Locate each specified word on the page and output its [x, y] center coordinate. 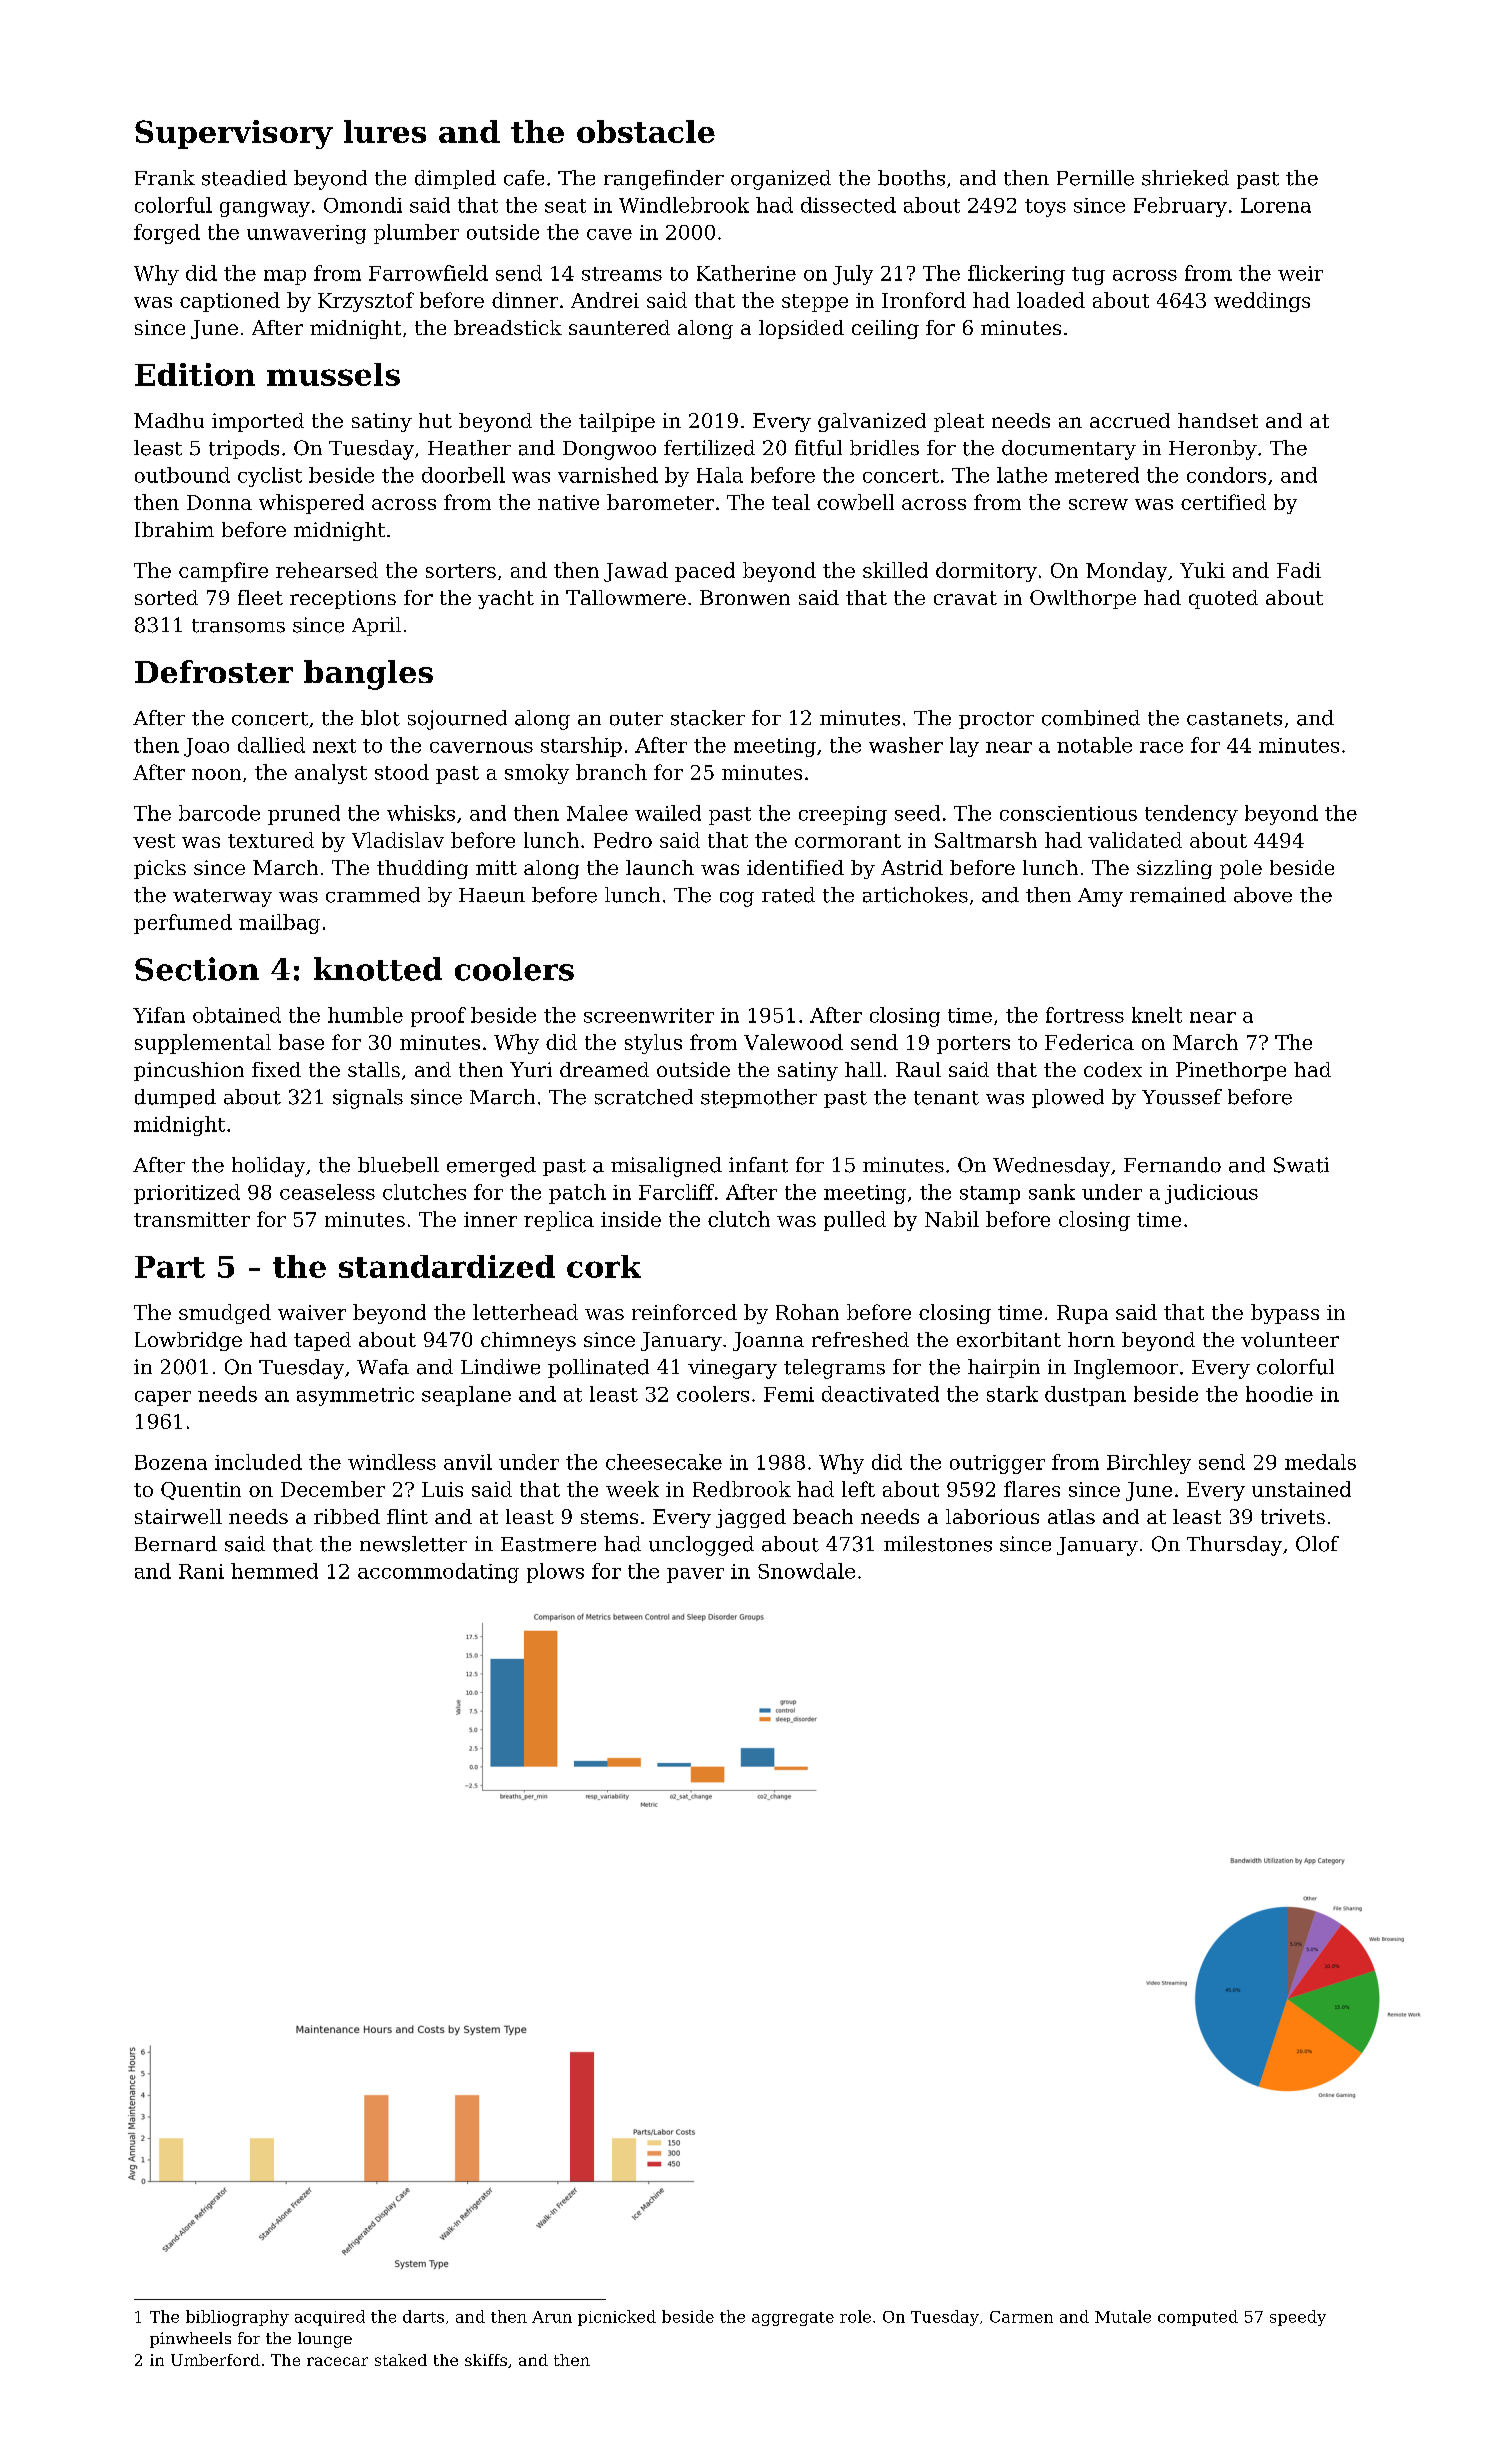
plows [555, 1573]
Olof [1317, 1544]
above [1263, 895]
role [855, 2316]
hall [863, 1069]
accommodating [438, 1573]
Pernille [1095, 178]
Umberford [215, 2360]
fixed [276, 1069]
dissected [848, 205]
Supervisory [234, 134]
